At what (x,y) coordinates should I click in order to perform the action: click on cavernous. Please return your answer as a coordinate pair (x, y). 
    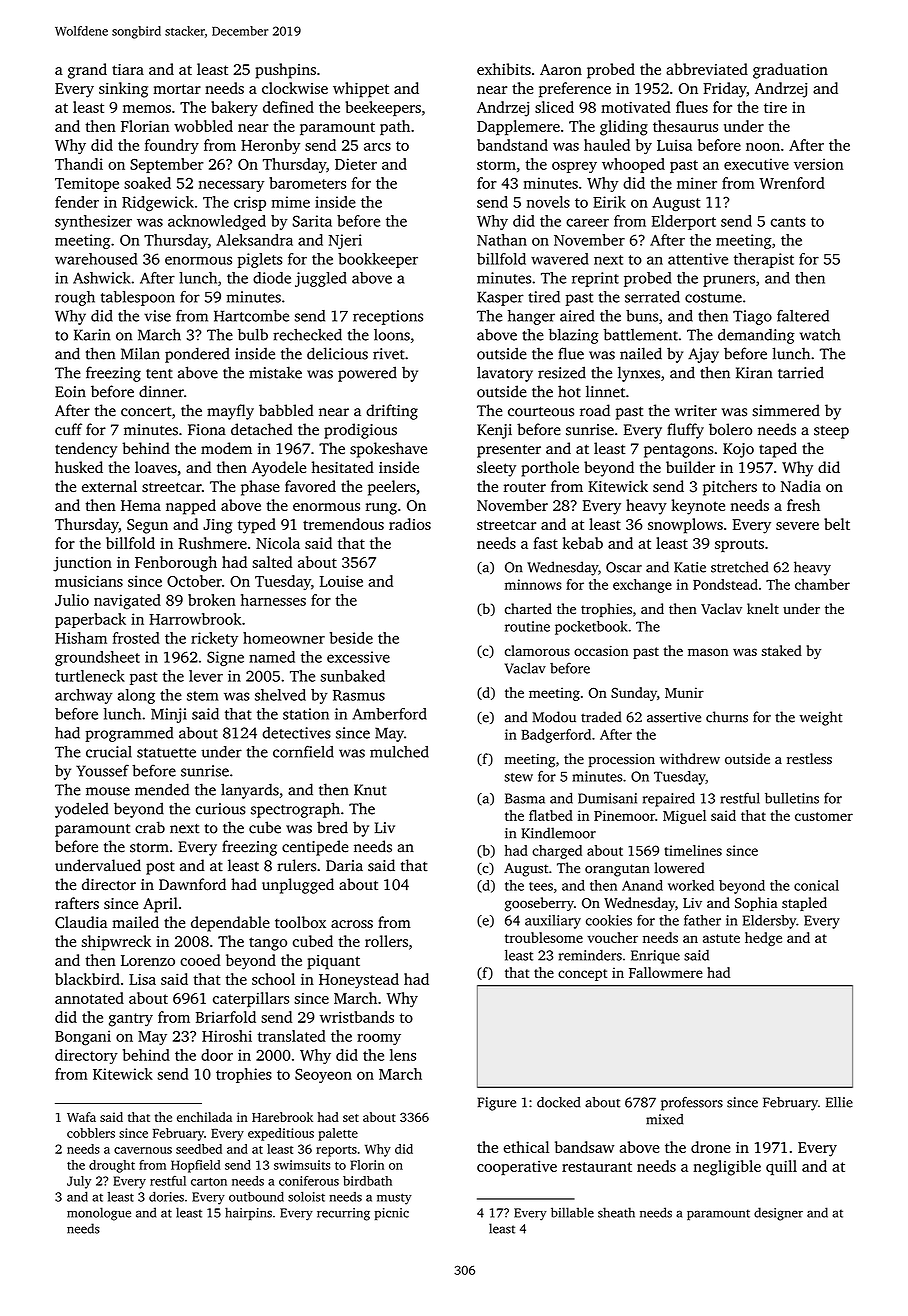
    Looking at the image, I should click on (143, 1150).
